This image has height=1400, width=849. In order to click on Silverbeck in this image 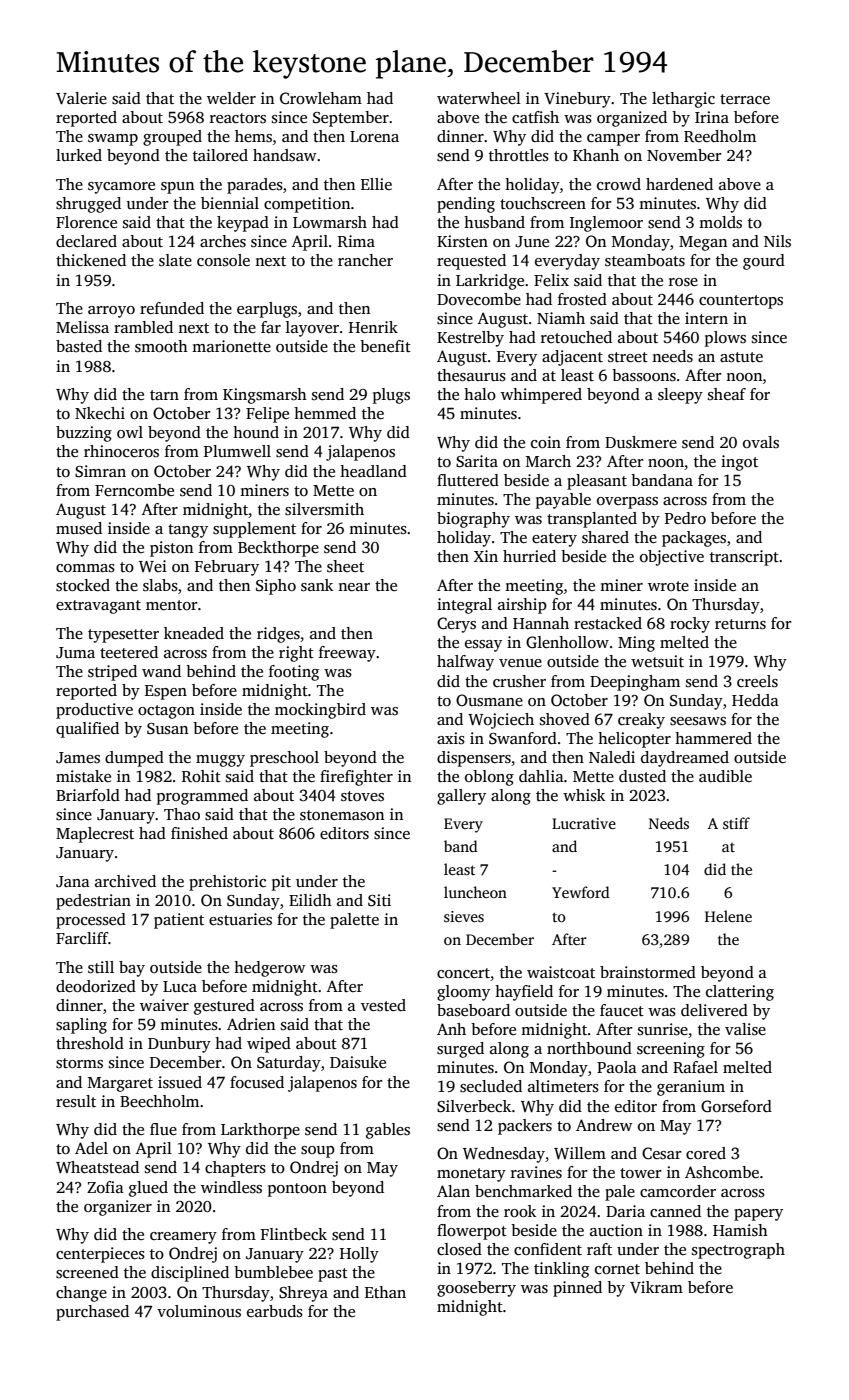, I will do `click(474, 1106)`.
